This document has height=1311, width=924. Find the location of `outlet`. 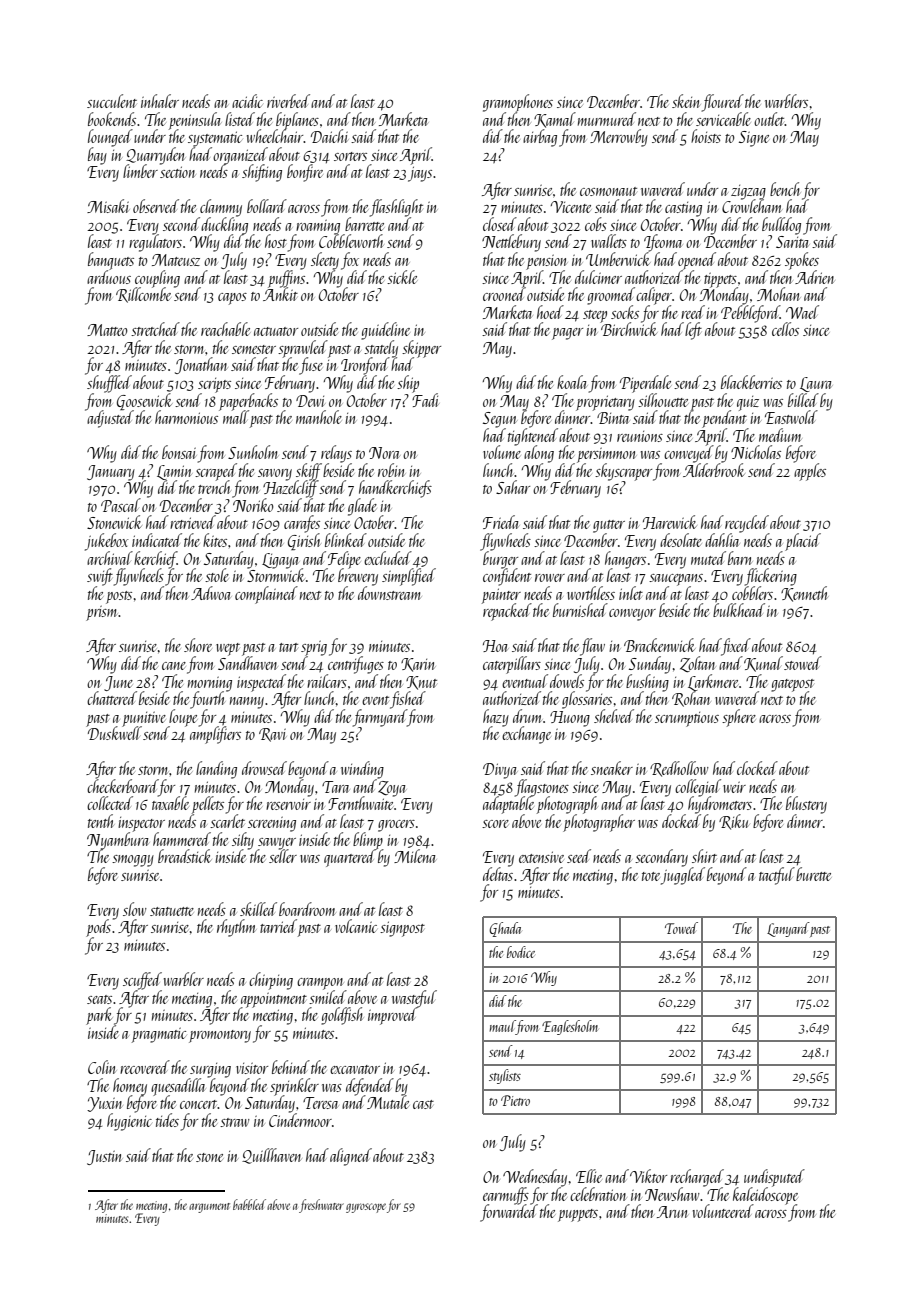

outlet is located at coordinates (769, 119).
